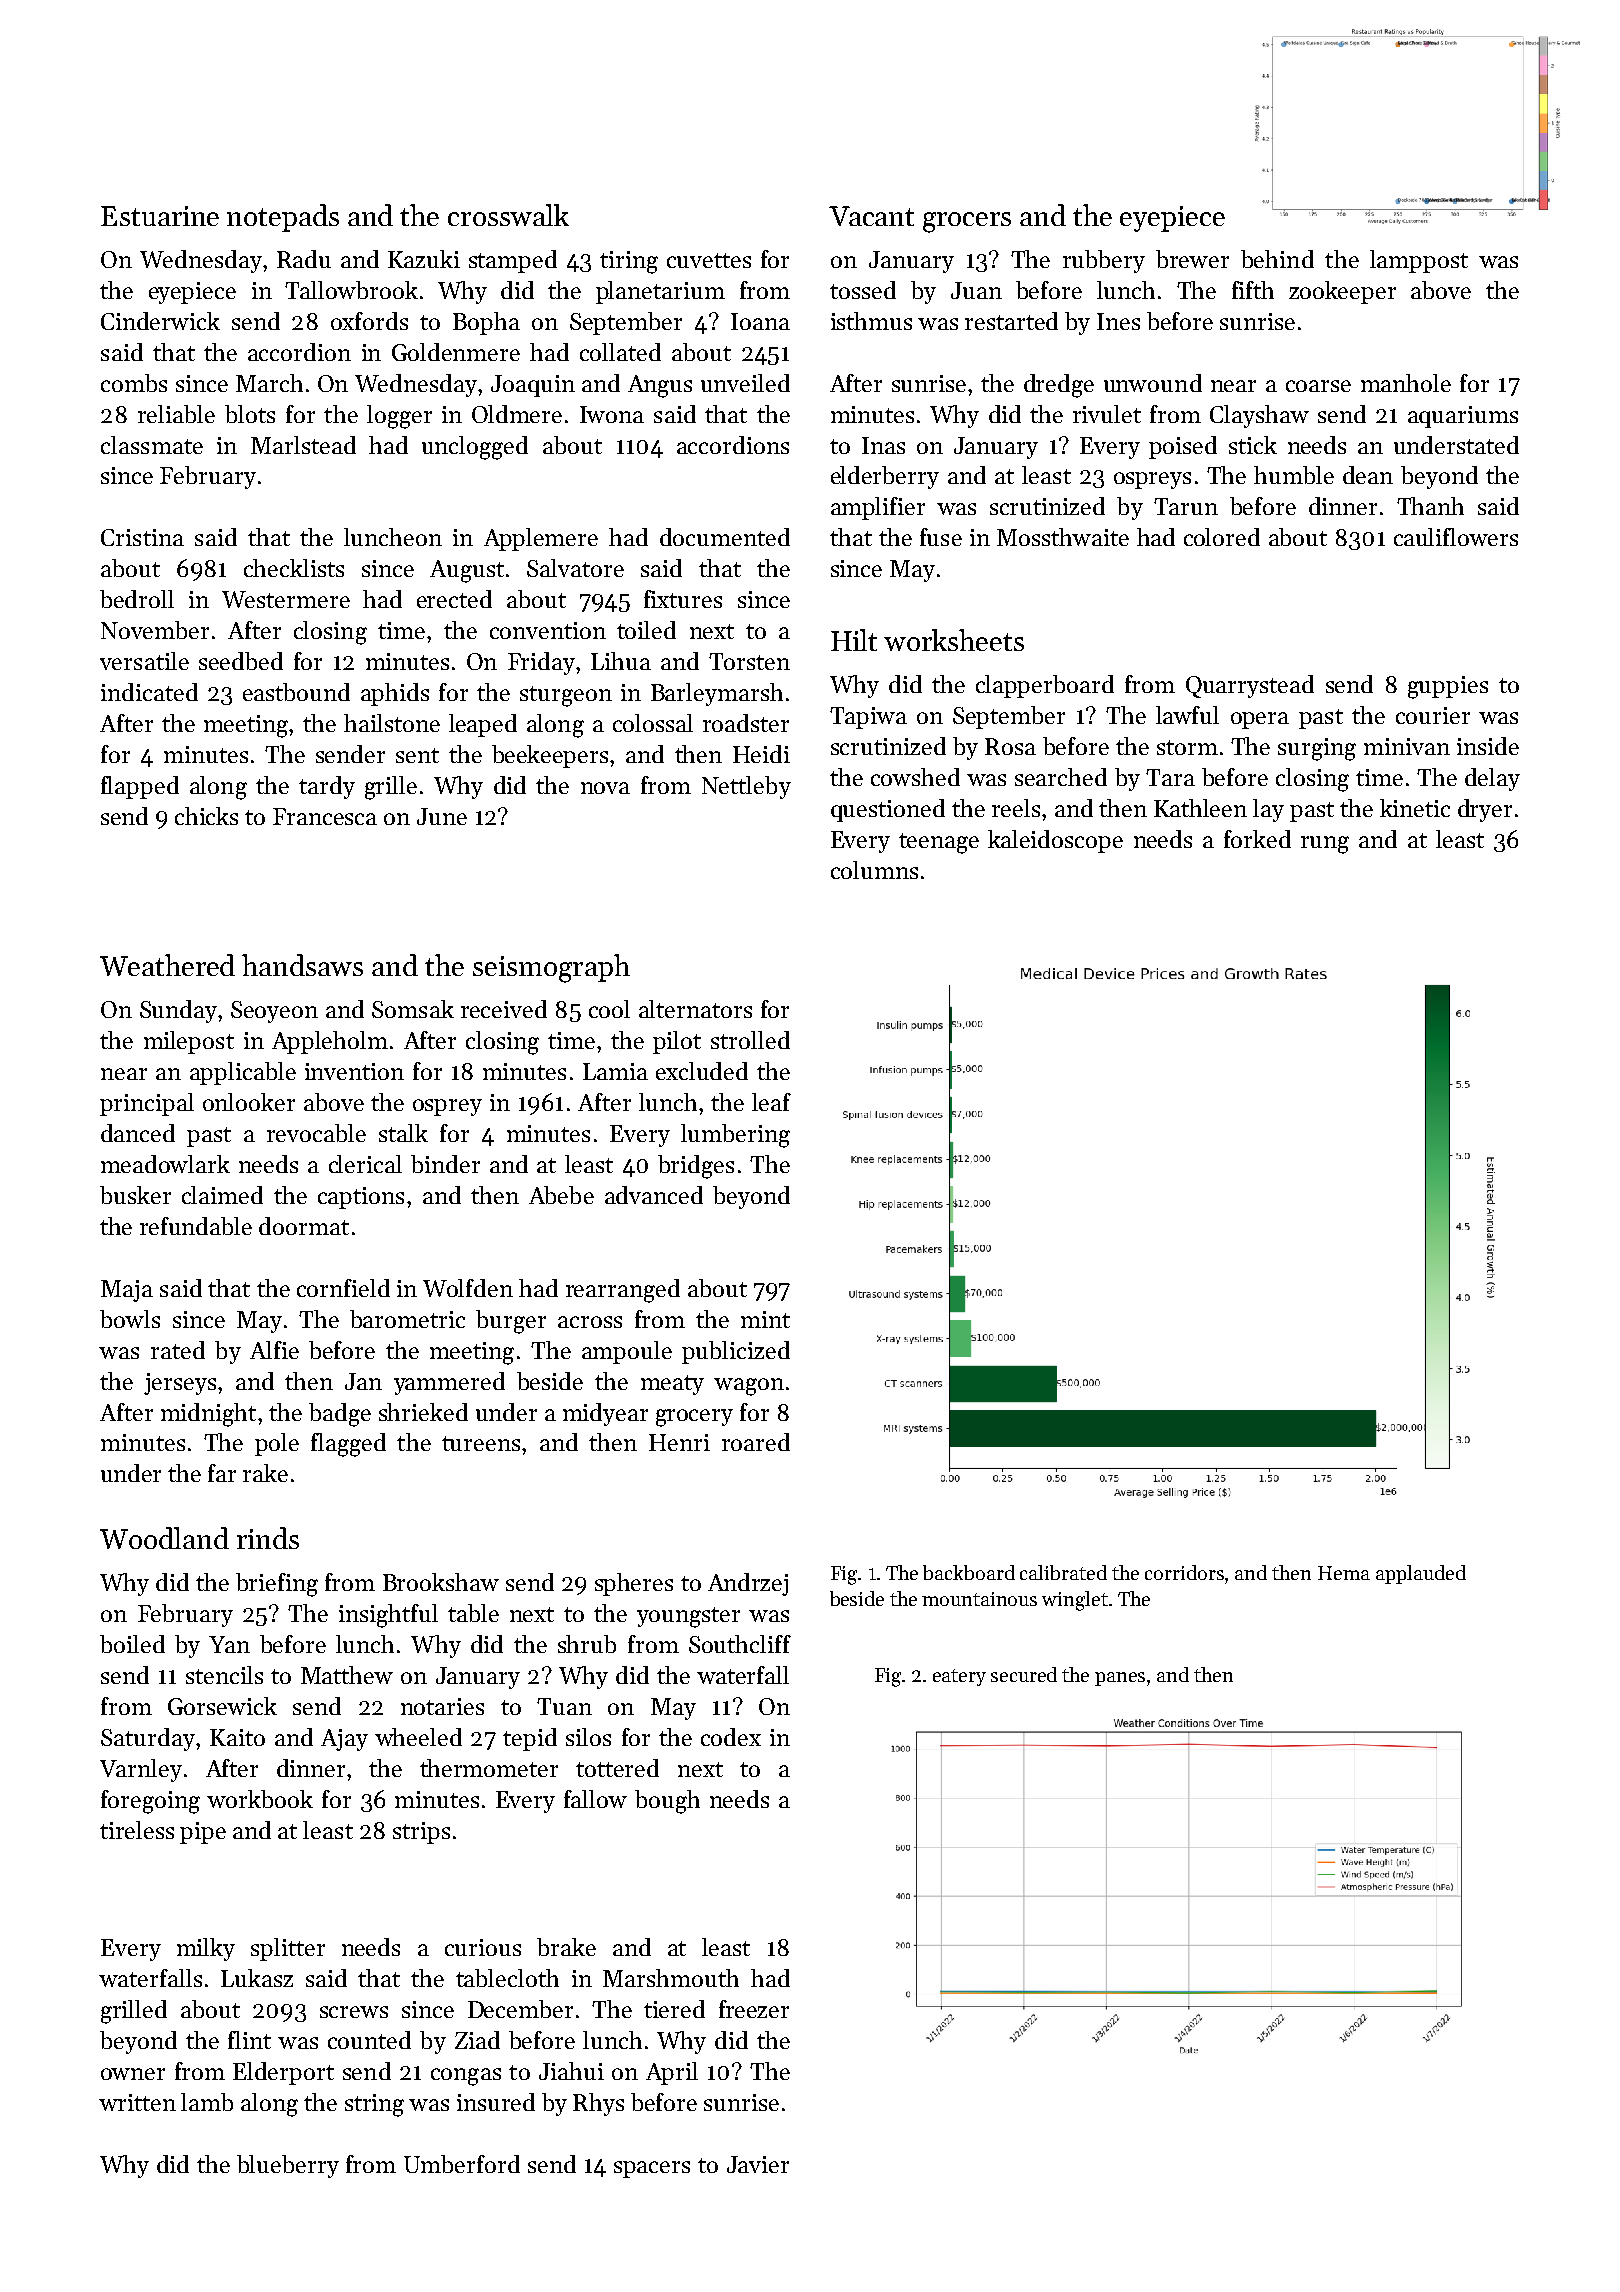 The height and width of the screenshot is (2292, 1620). I want to click on Hema, so click(1344, 1573).
